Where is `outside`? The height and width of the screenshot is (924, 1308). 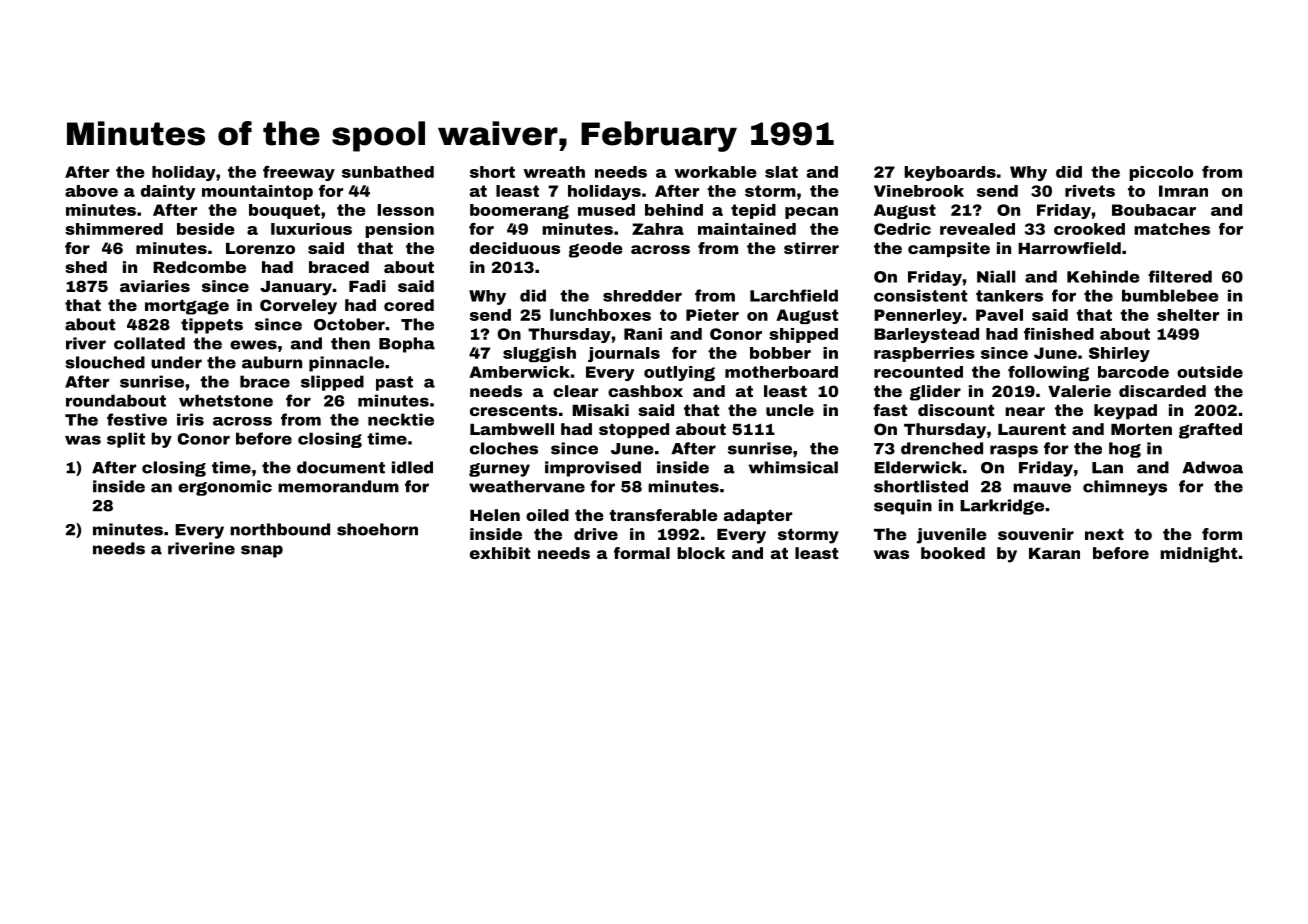
outside is located at coordinates (1210, 372).
